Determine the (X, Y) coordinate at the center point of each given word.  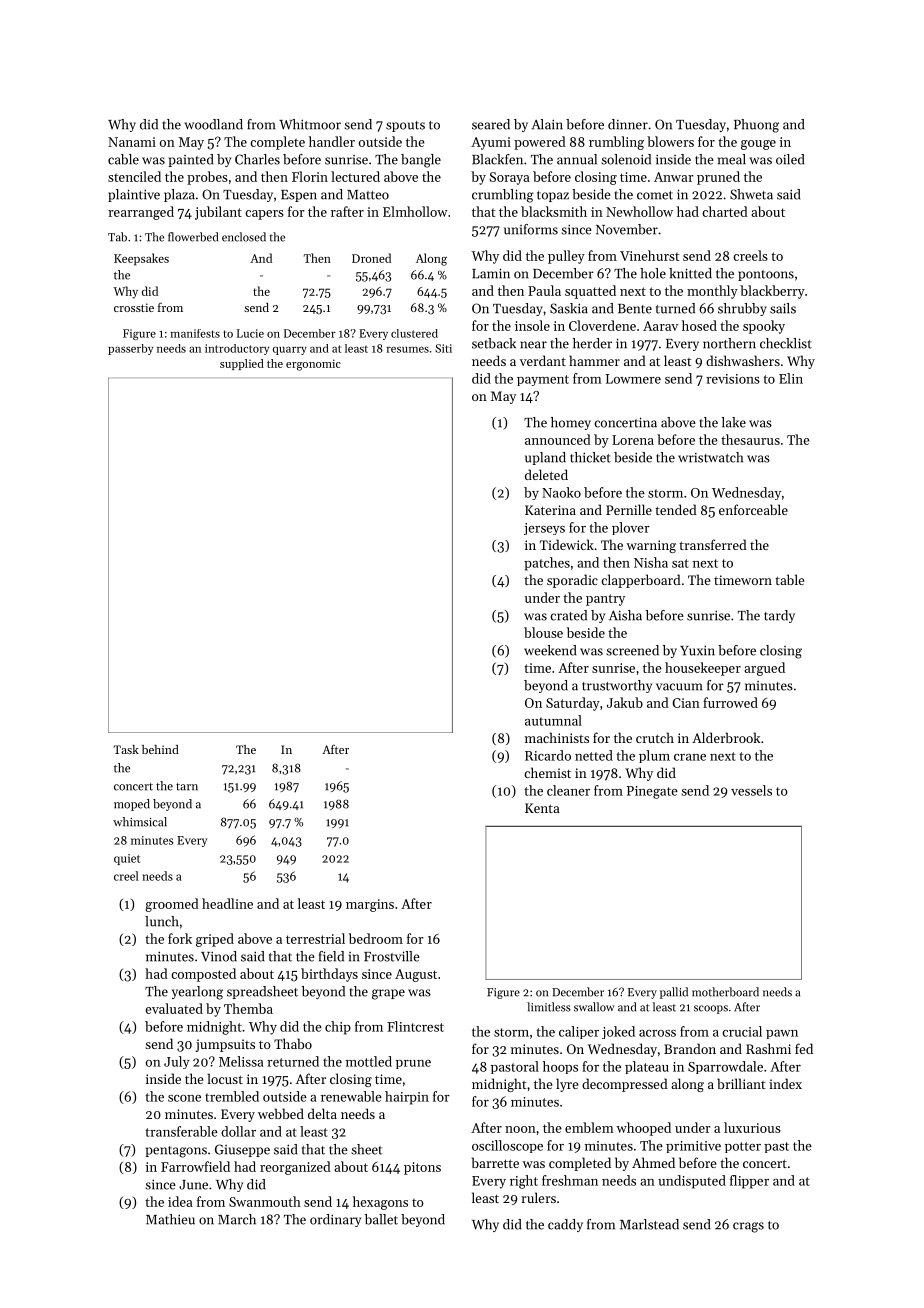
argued (764, 669)
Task (126, 749)
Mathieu (170, 1219)
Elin (791, 378)
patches (547, 564)
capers (264, 215)
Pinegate (652, 792)
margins (370, 905)
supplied (242, 364)
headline (227, 903)
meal (732, 159)
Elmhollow (415, 211)
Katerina (550, 510)
